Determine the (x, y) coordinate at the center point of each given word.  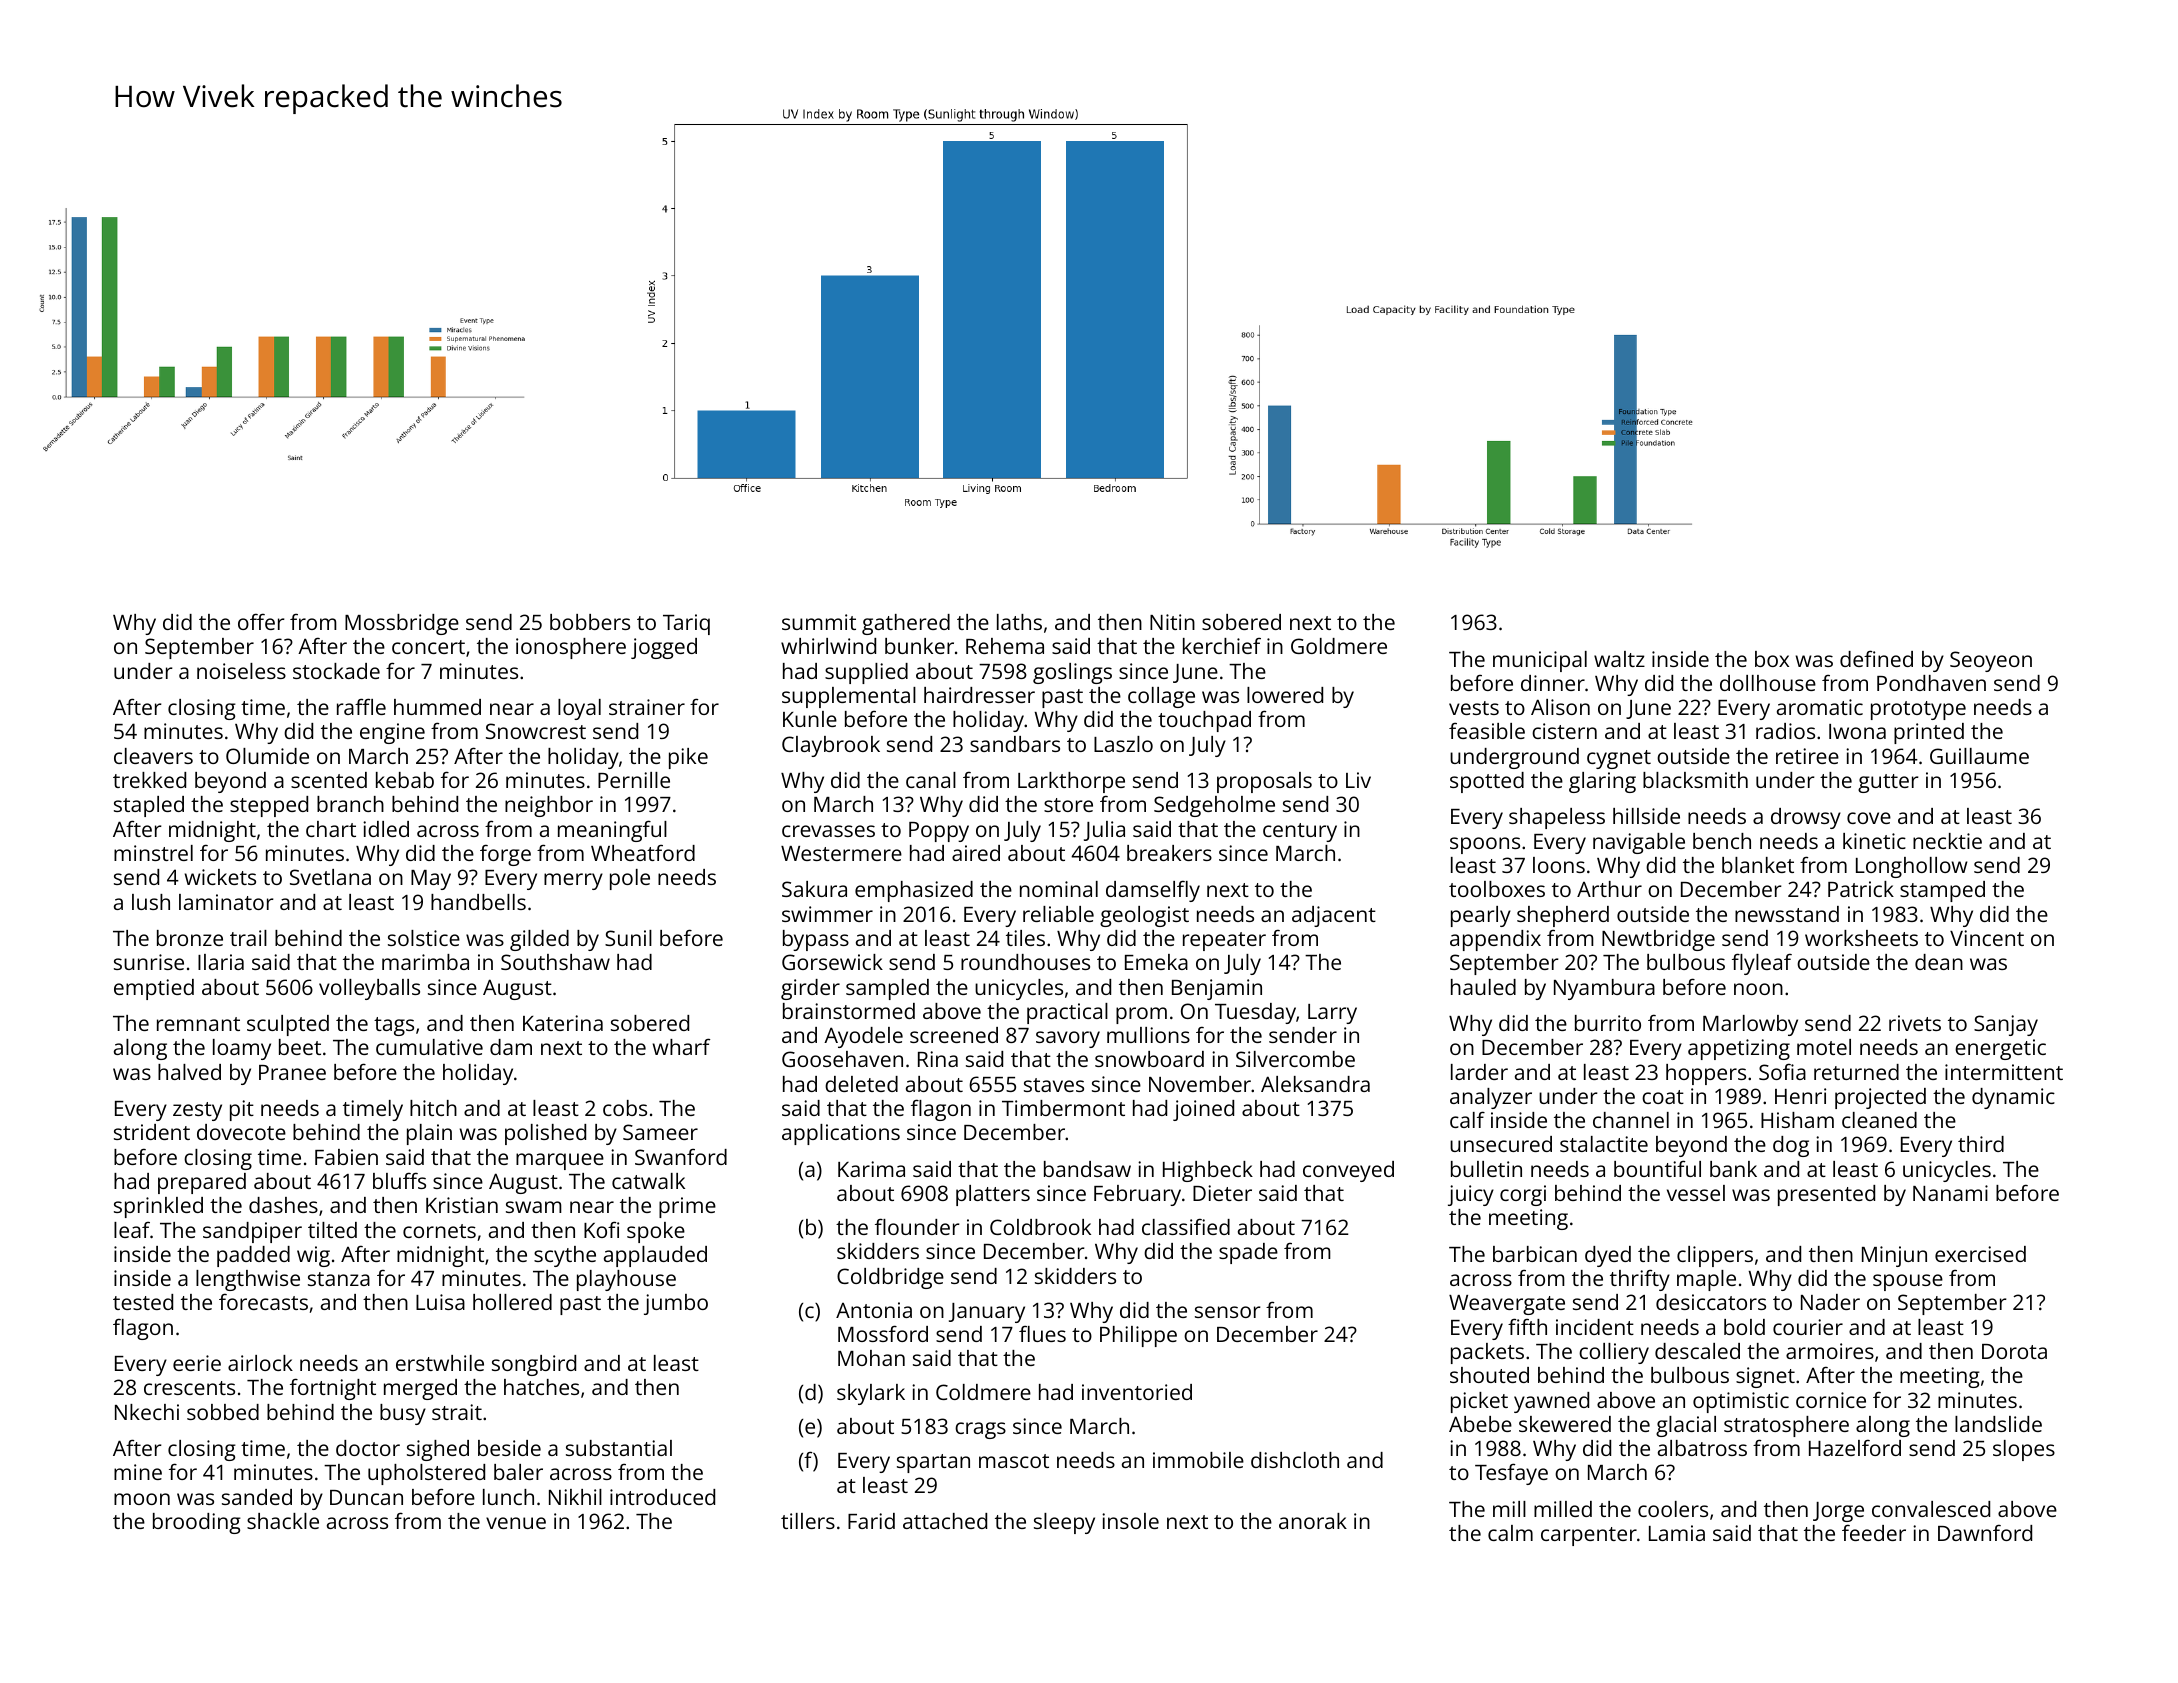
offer (261, 621)
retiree (1807, 756)
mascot (1014, 1461)
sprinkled (158, 1207)
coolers (1673, 1509)
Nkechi (147, 1412)
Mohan (871, 1358)
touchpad (1204, 721)
